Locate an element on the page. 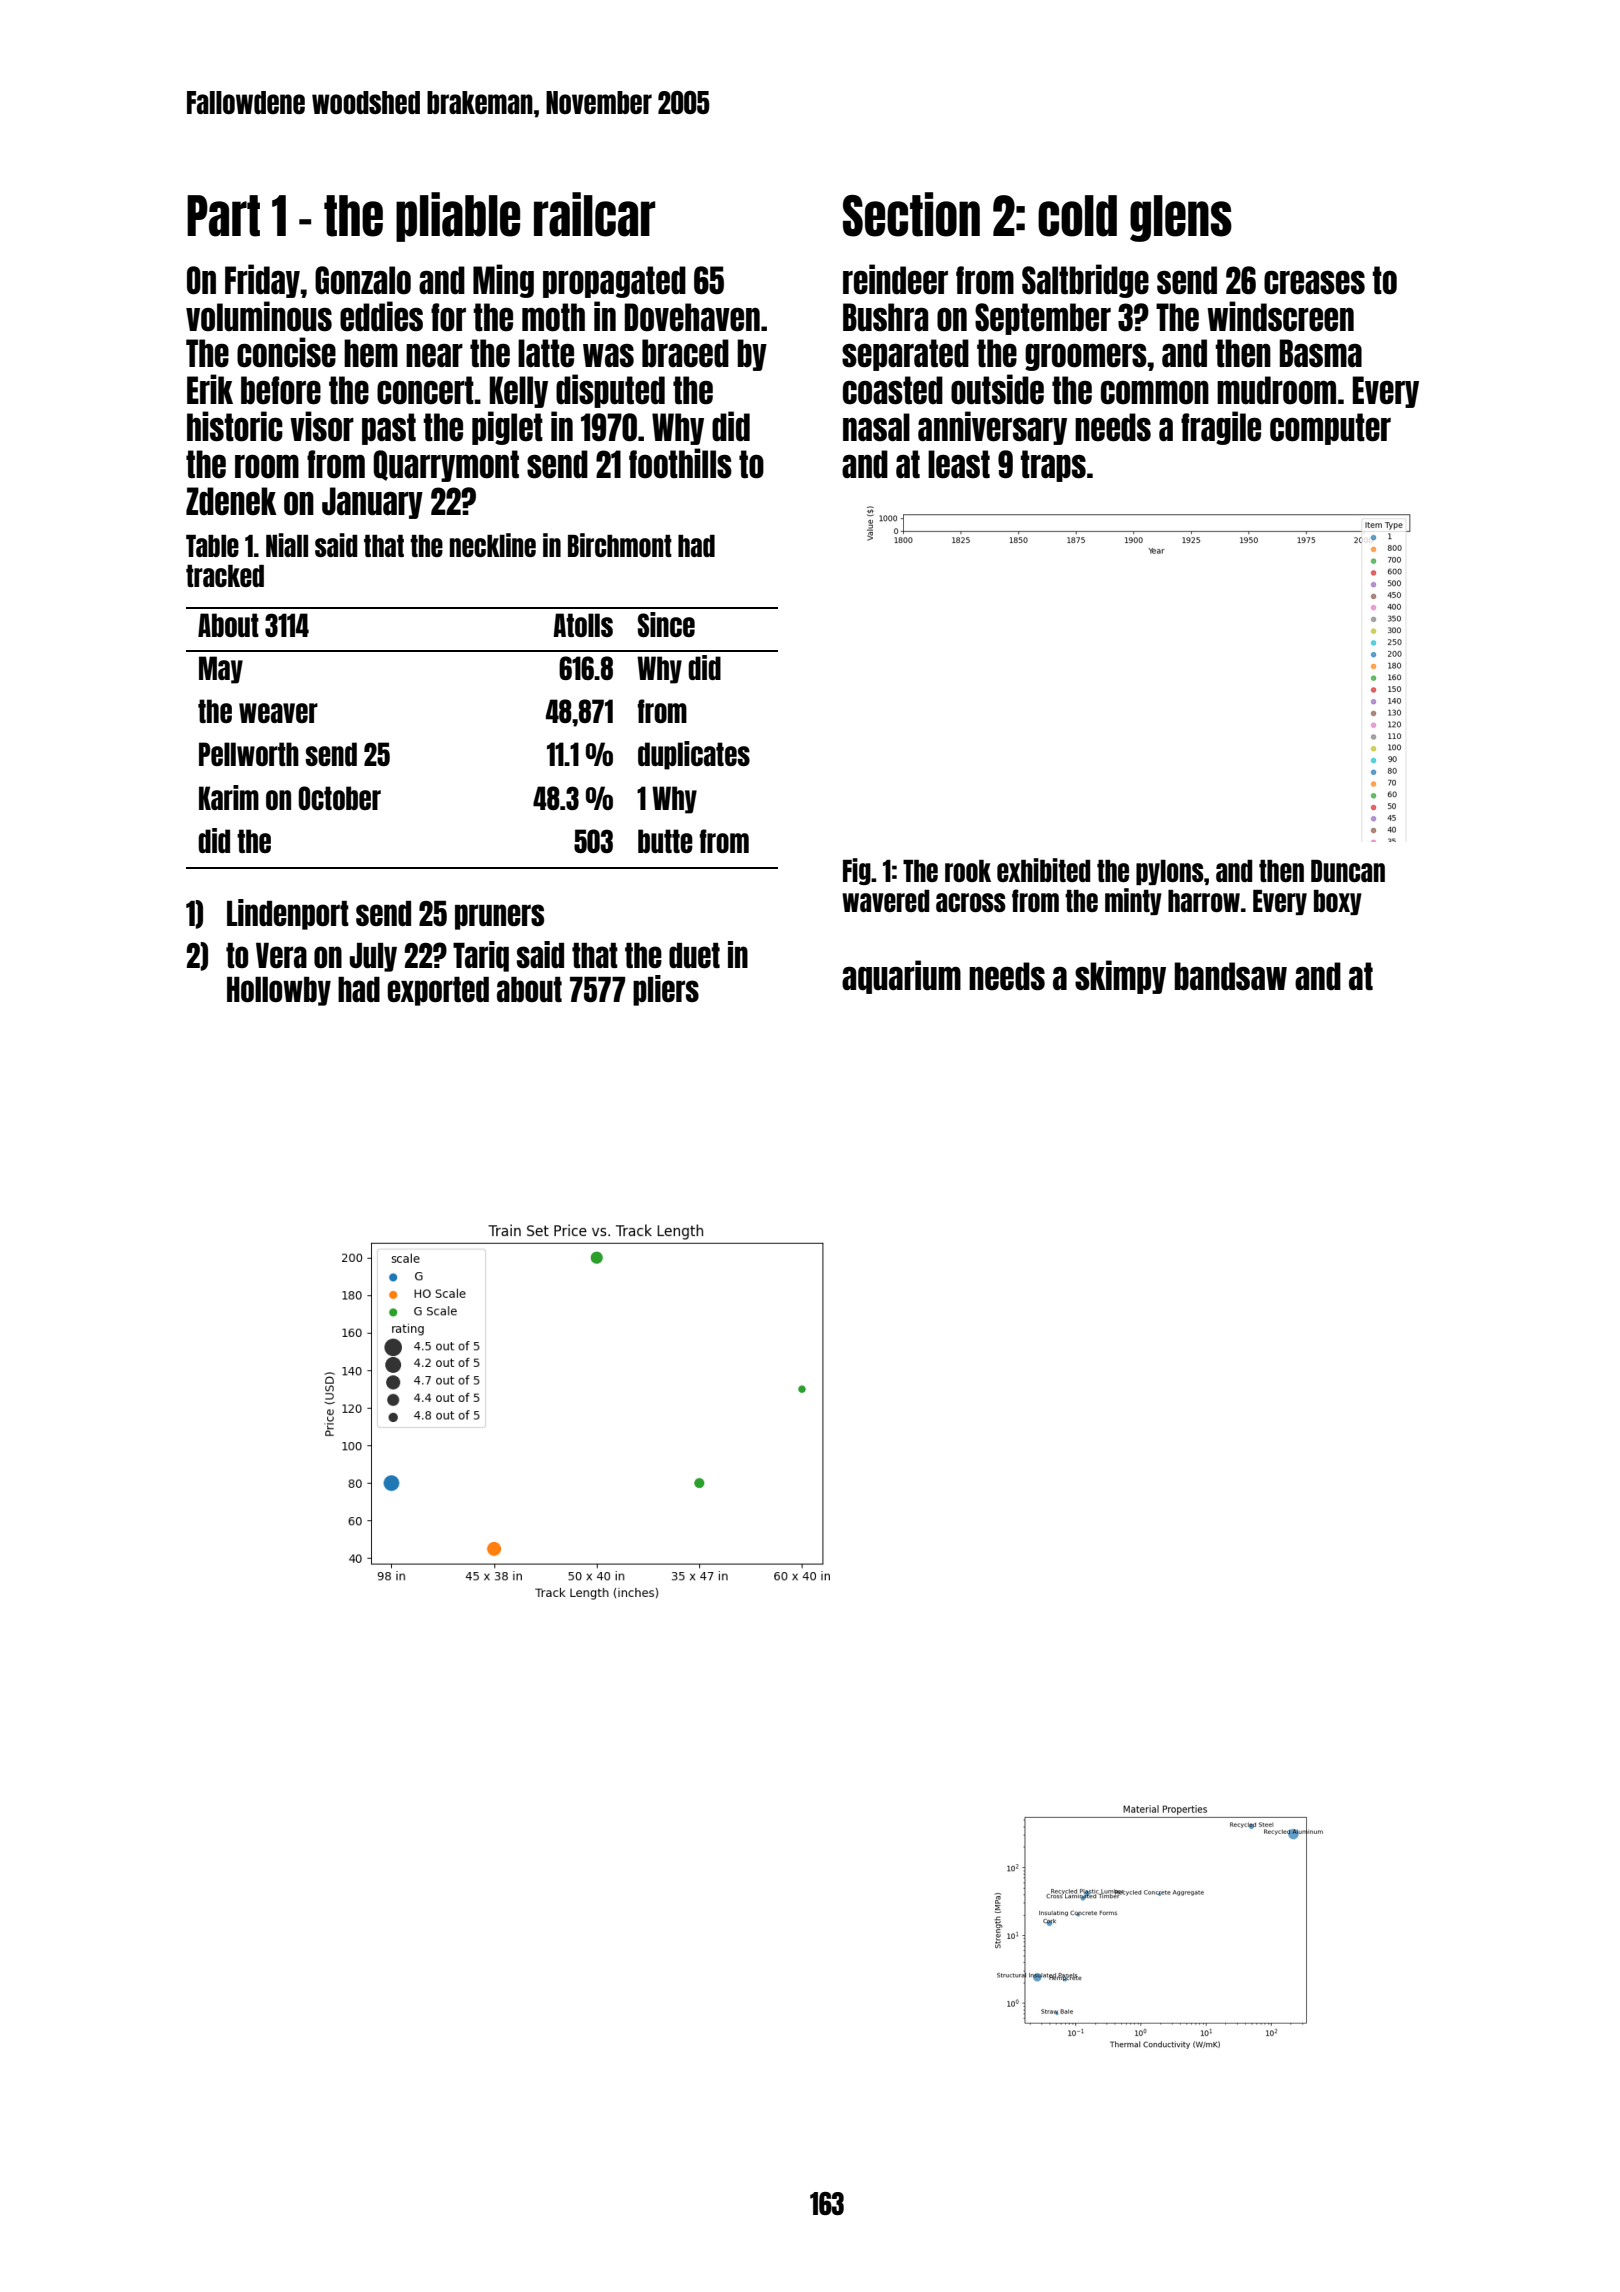 Image resolution: width=1620 pixels, height=2292 pixels. windscreen is located at coordinates (1280, 316).
